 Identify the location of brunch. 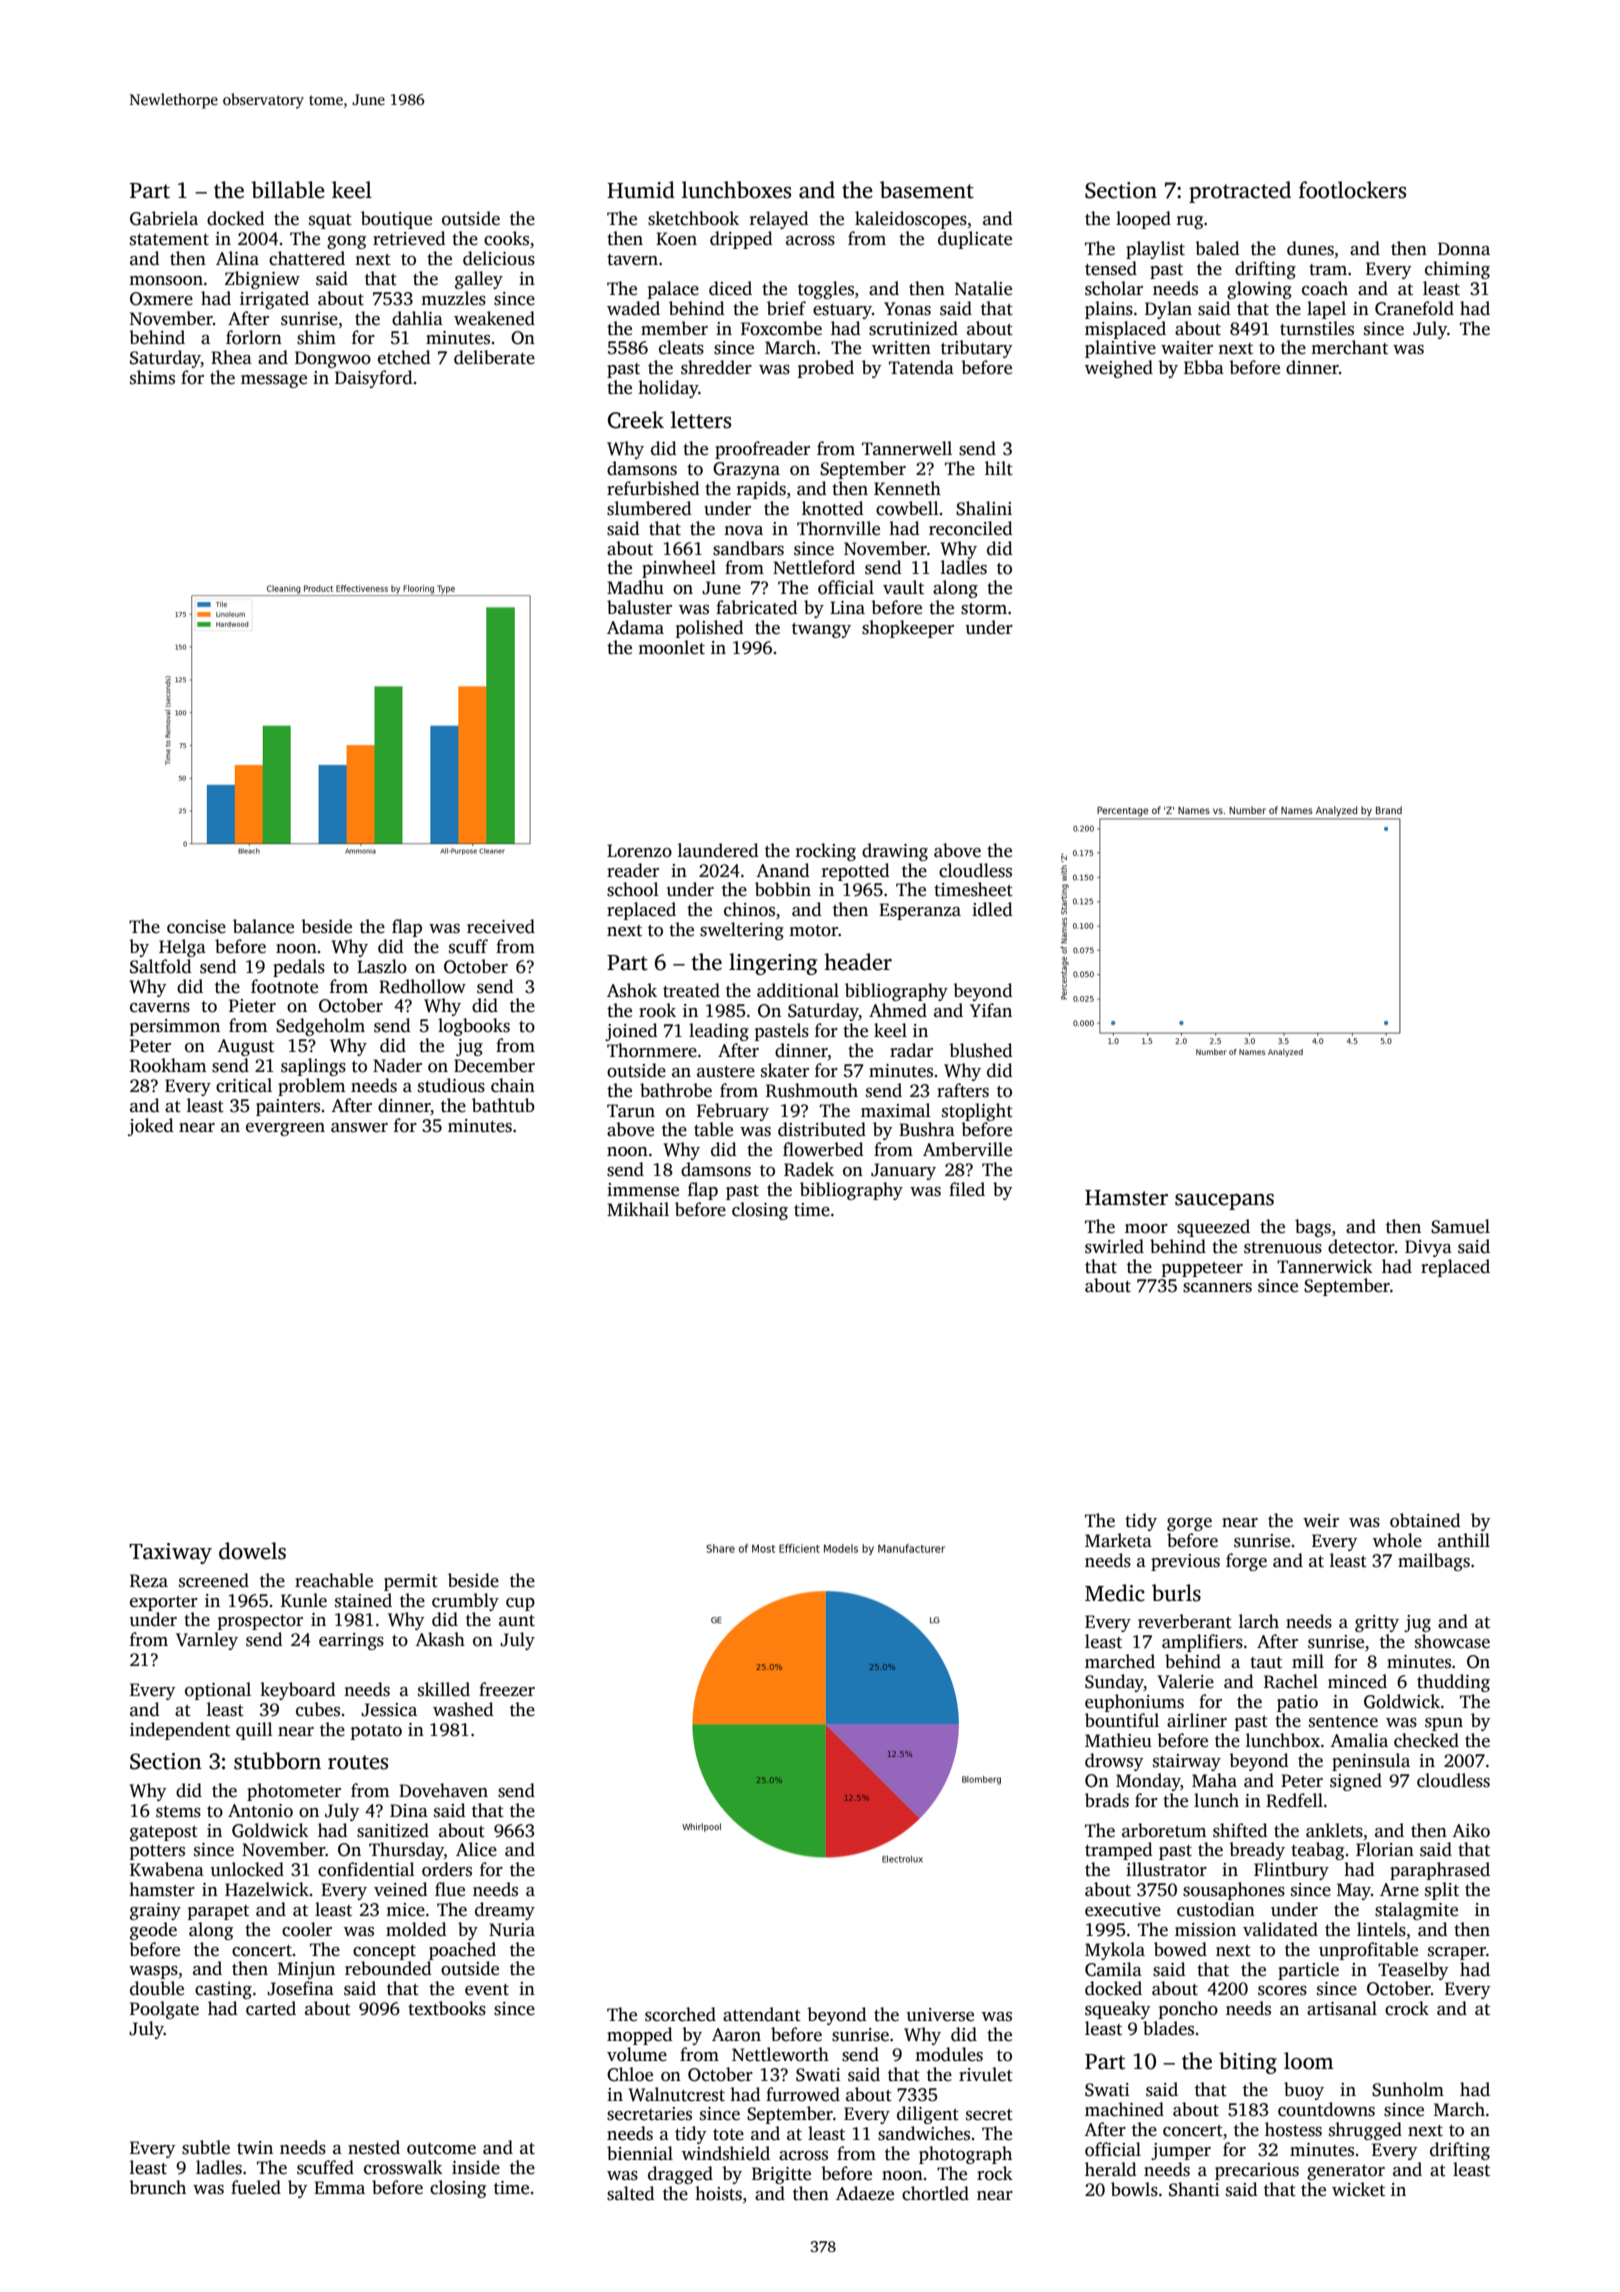
(157, 2187).
